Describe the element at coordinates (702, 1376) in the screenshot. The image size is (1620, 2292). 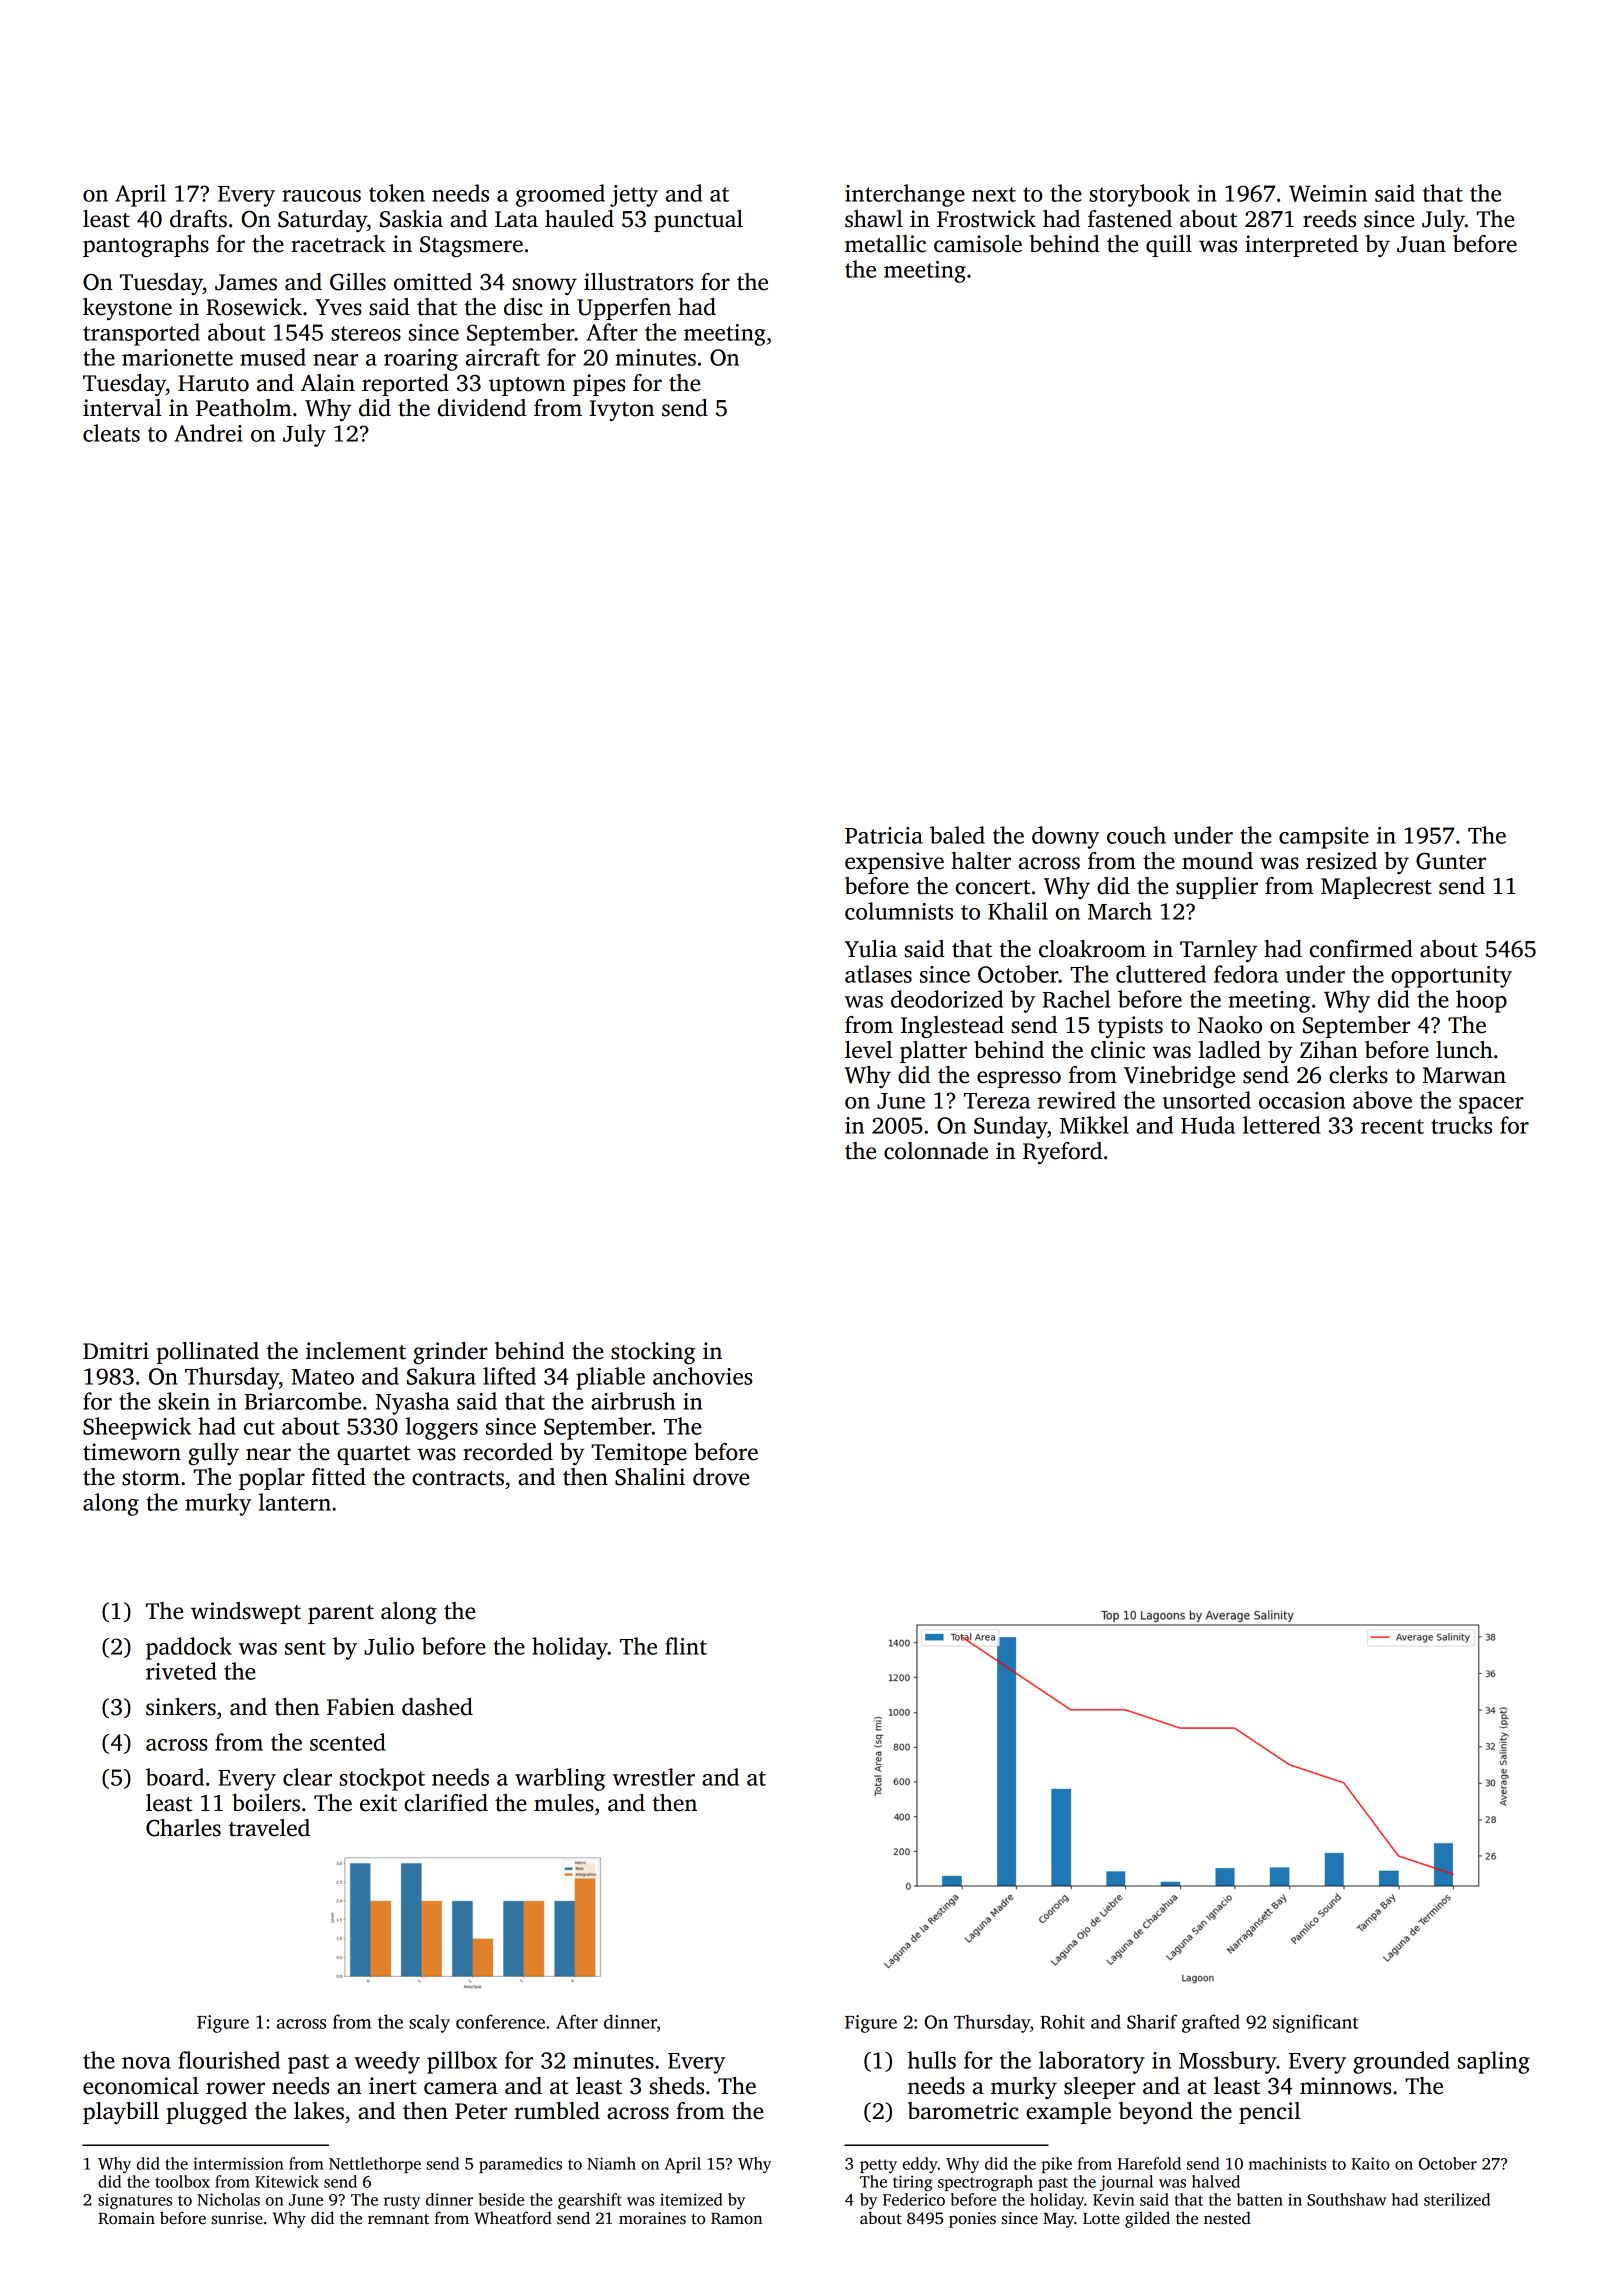
I see `anchovies` at that location.
